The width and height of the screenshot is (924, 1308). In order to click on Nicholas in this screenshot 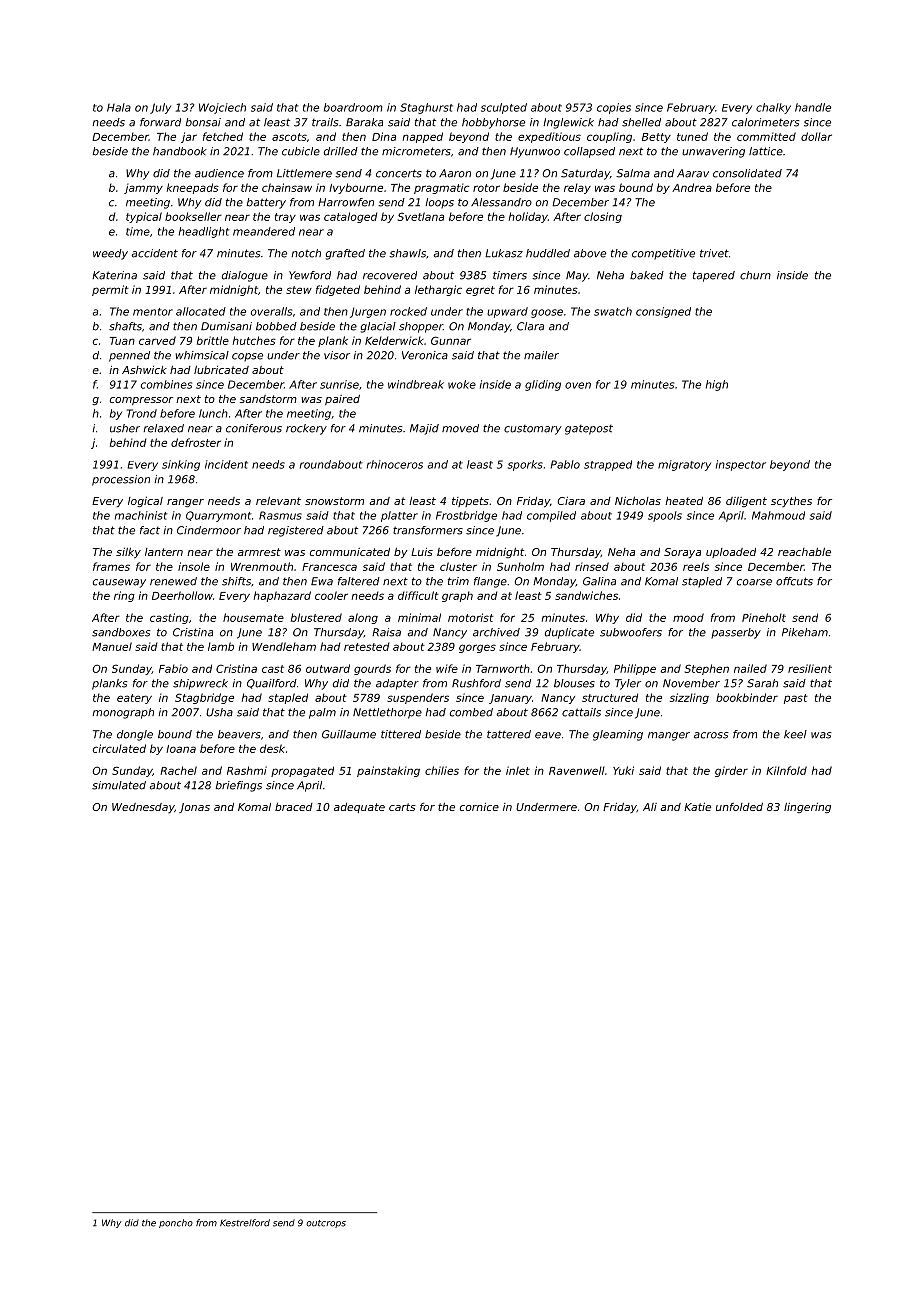, I will do `click(638, 500)`.
